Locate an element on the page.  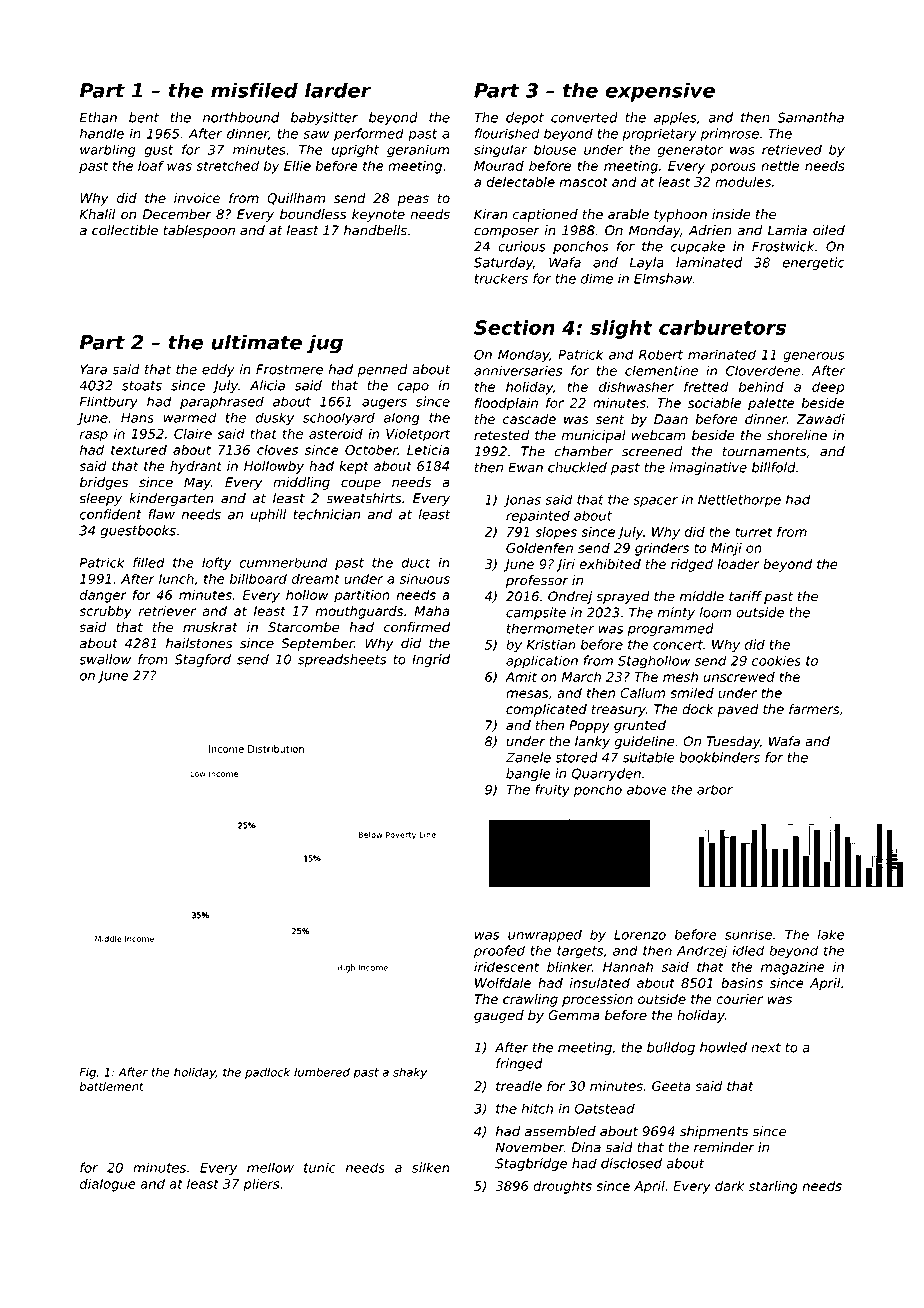
battlement is located at coordinates (112, 1086).
